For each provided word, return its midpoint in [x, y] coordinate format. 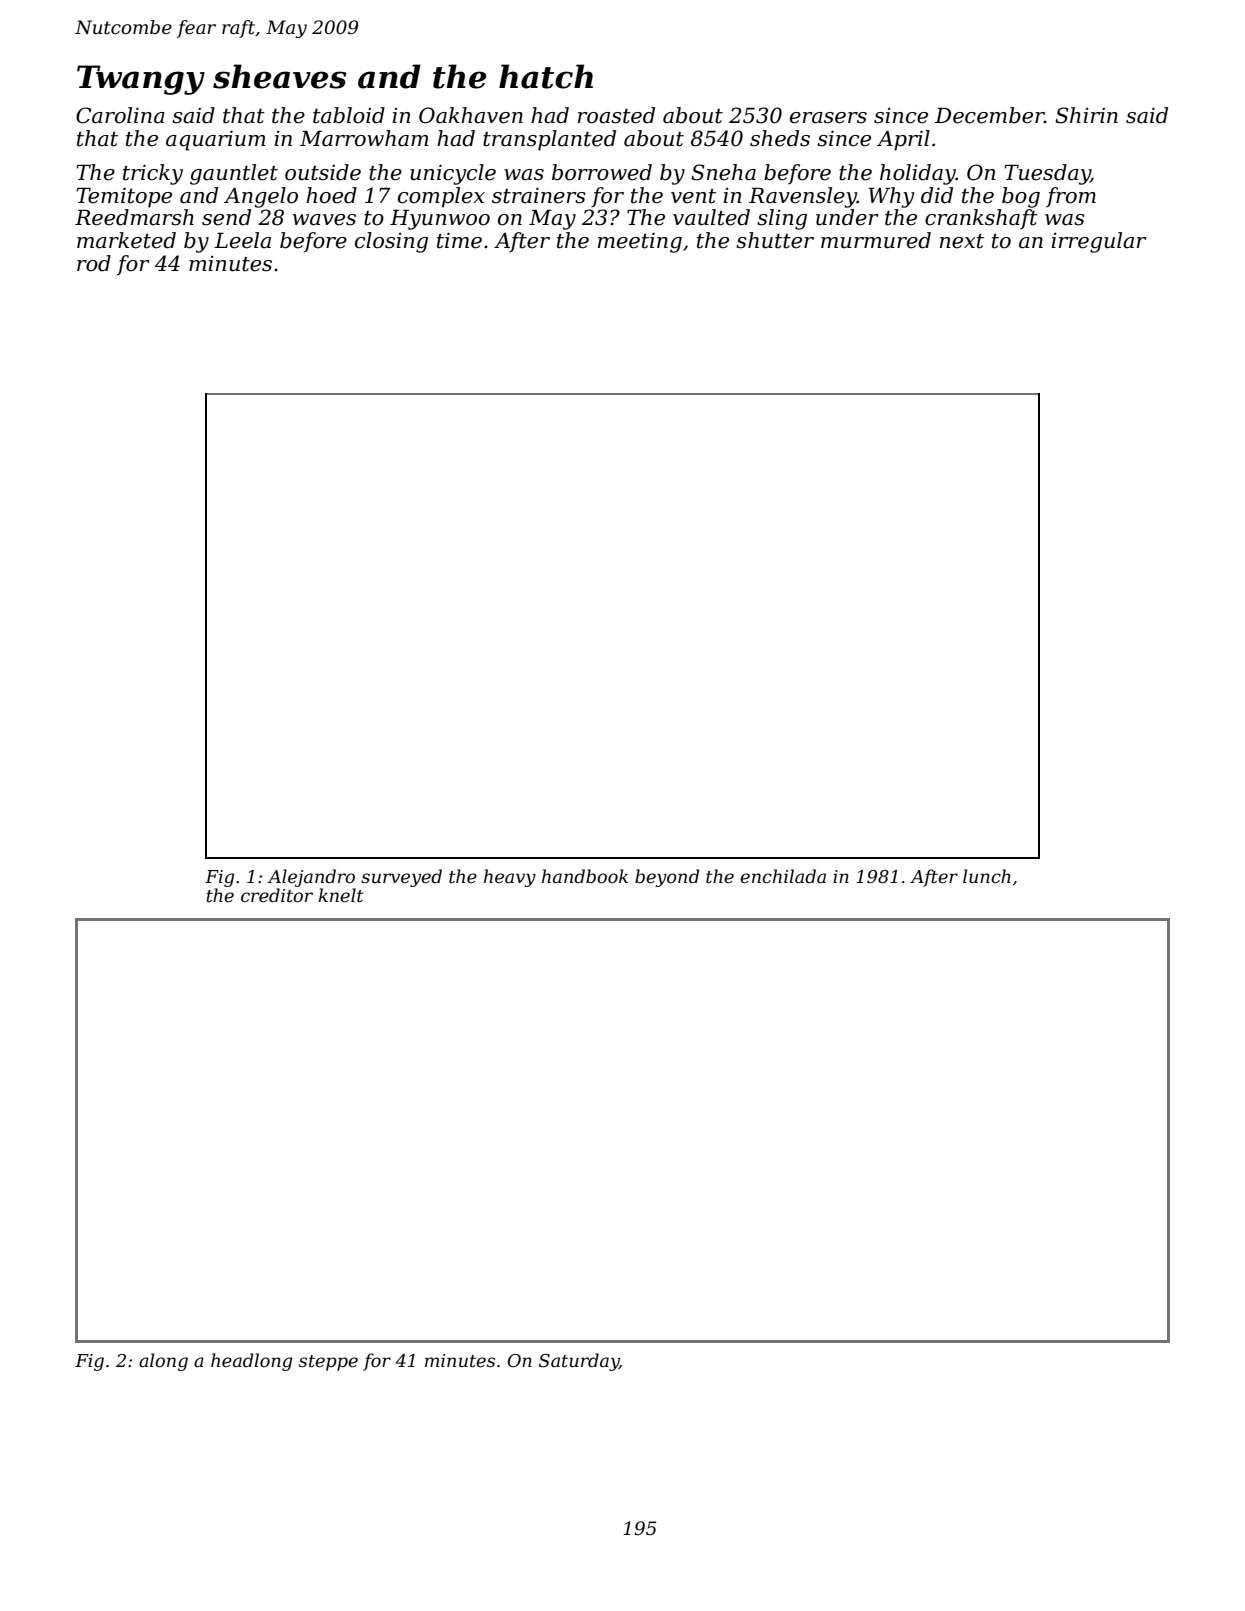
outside [323, 172]
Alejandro [311, 878]
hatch [546, 76]
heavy [510, 878]
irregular [1099, 242]
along [163, 1362]
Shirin [1086, 115]
